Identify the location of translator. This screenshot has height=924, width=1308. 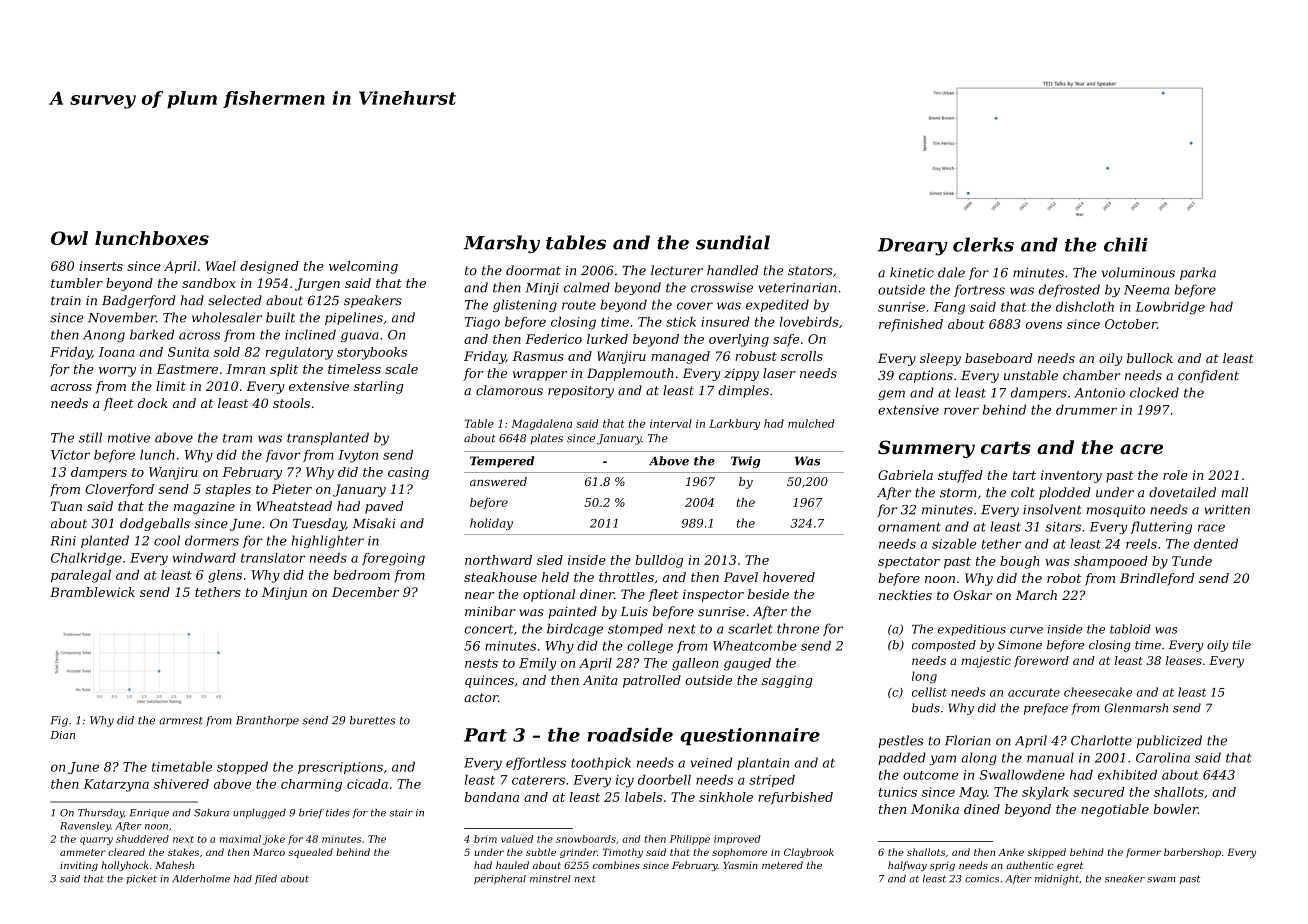
(273, 558).
